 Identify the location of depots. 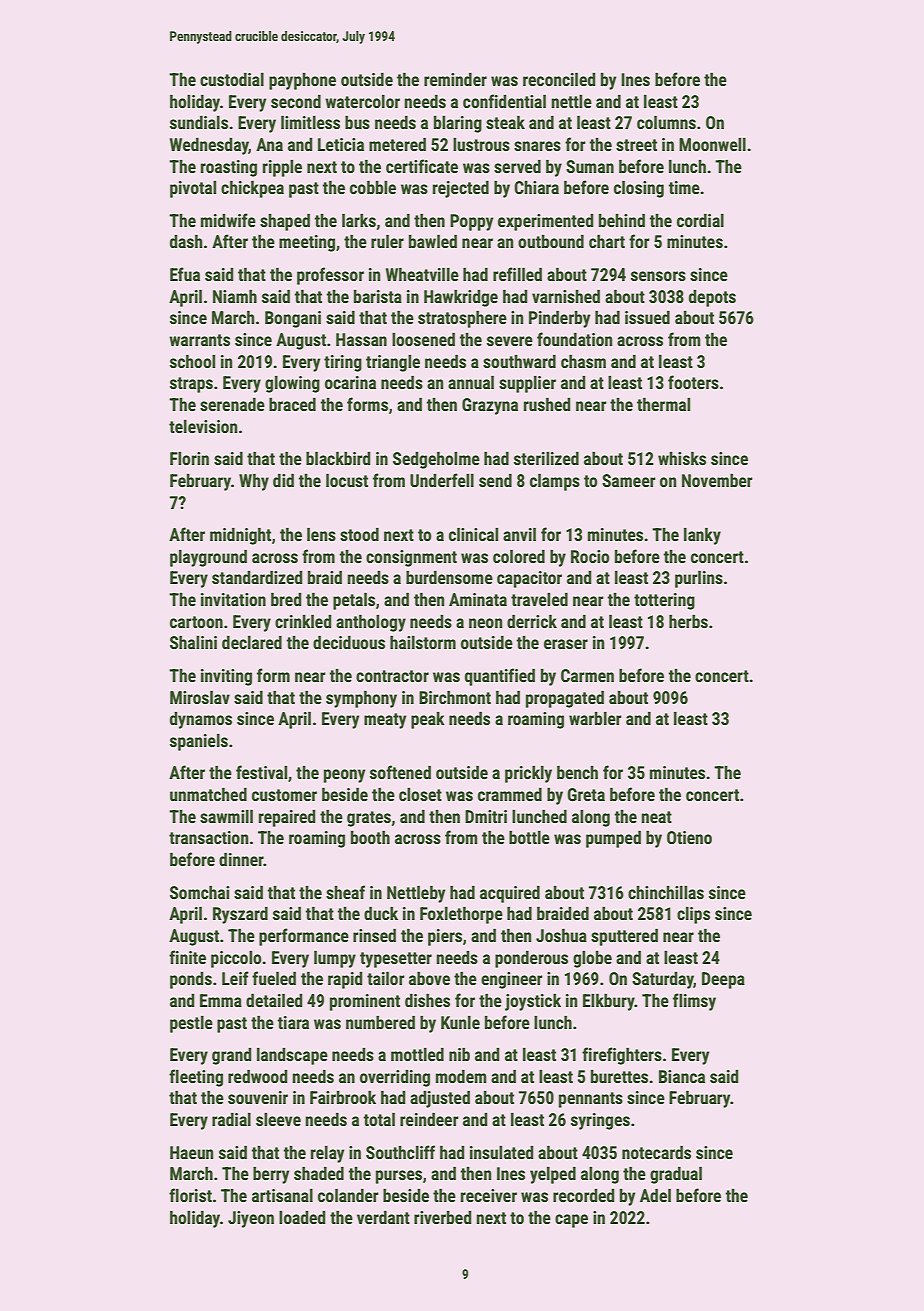
(712, 298).
